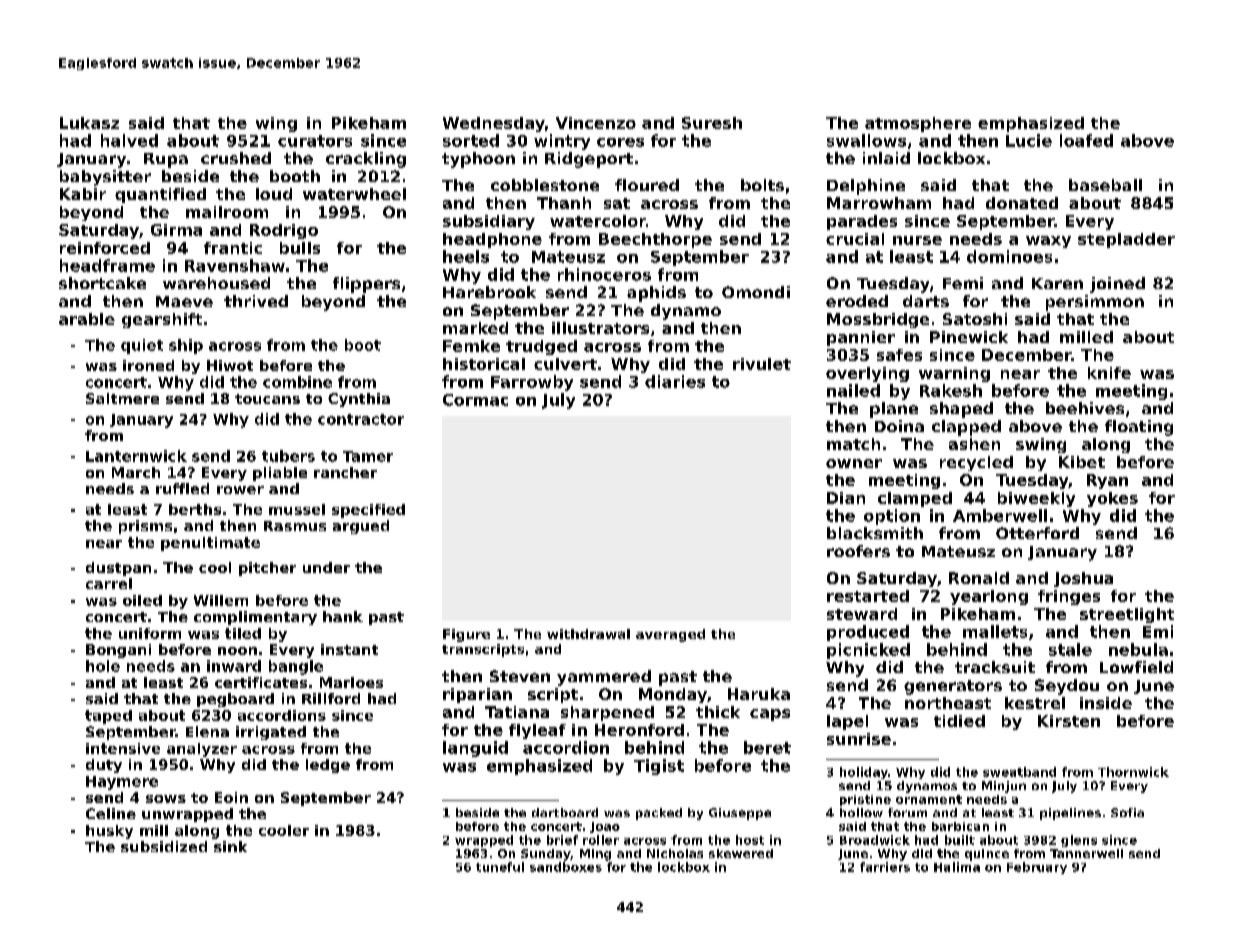 This document has width=1233, height=952. I want to click on Lukasz, so click(89, 123).
